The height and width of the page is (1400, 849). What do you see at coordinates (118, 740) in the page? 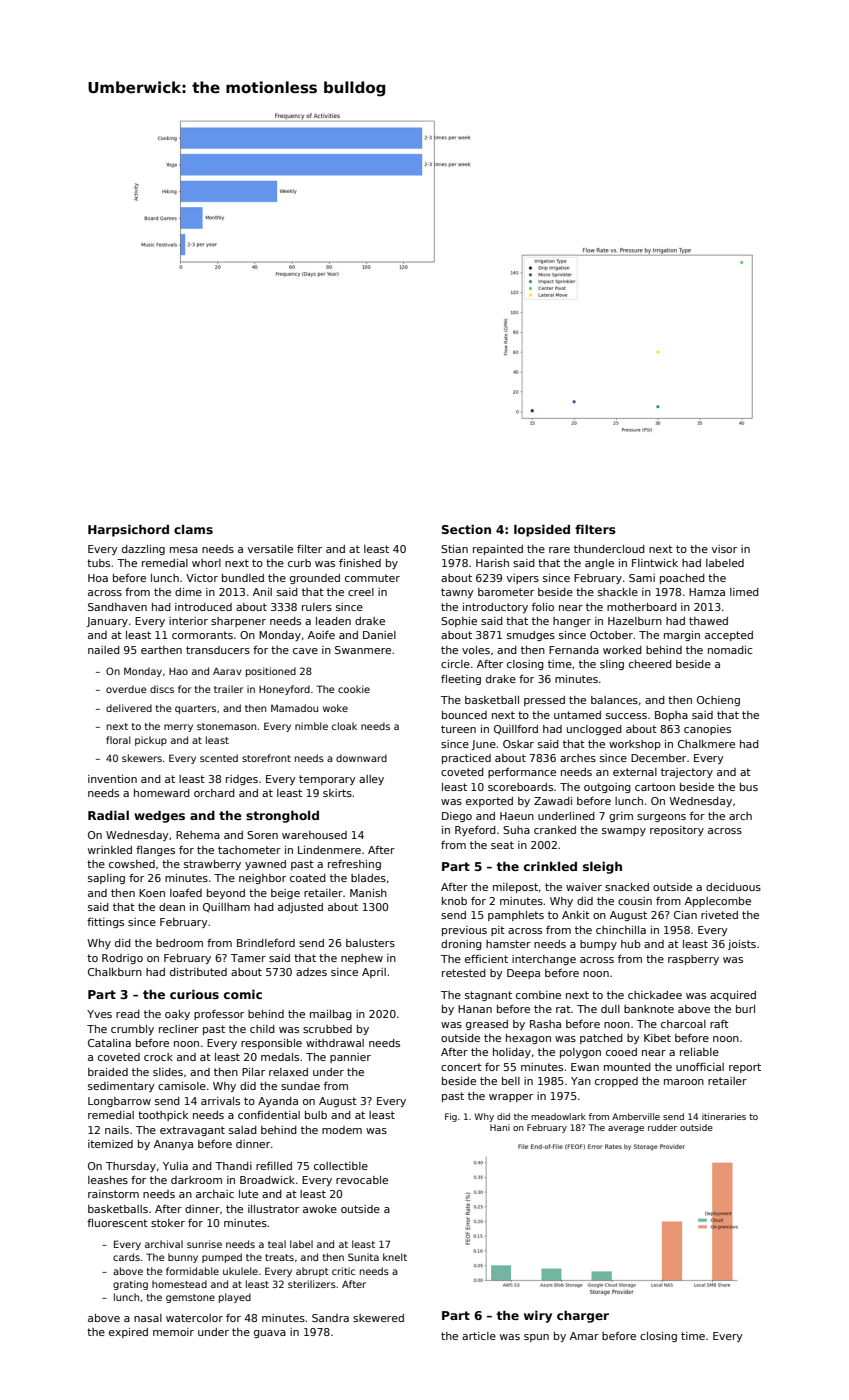
I see `floral` at bounding box center [118, 740].
